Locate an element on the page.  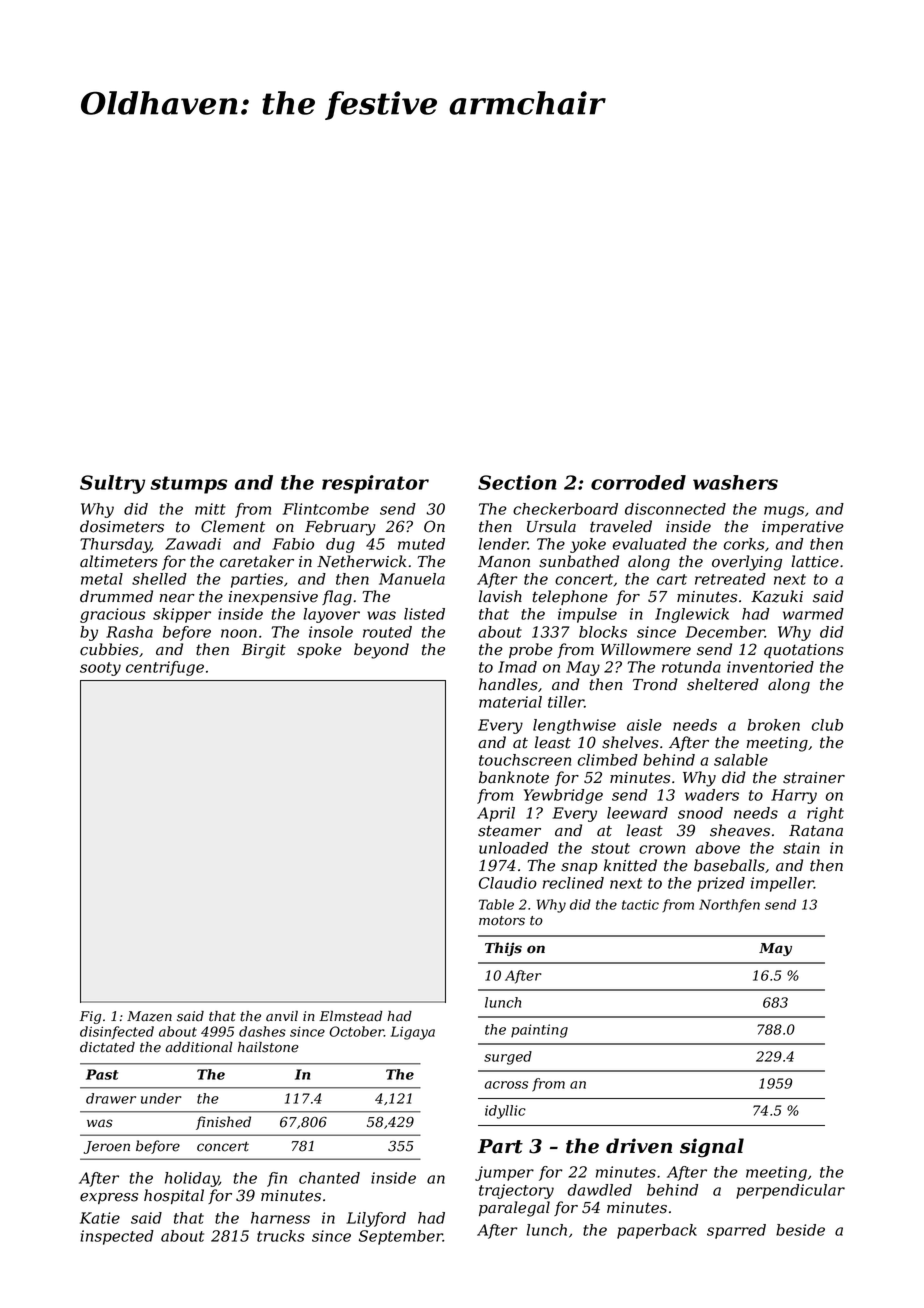
noon is located at coordinates (239, 633).
